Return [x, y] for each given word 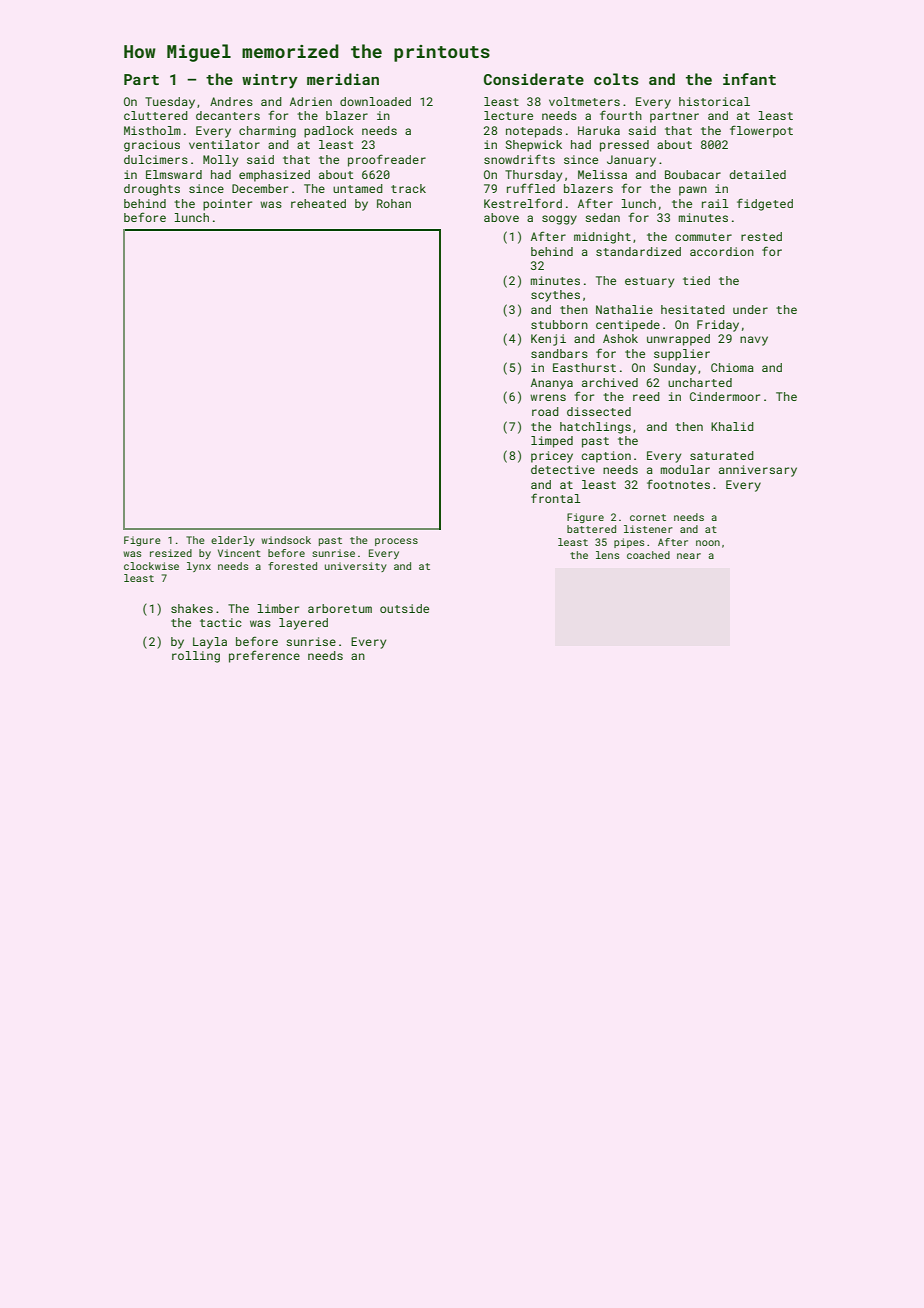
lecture [508, 115]
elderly [233, 541]
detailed [757, 174]
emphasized [274, 176]
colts [616, 79]
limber [278, 608]
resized [171, 553]
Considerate [534, 79]
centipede [628, 326]
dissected [599, 411]
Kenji [548, 340]
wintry [270, 81]
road [545, 411]
